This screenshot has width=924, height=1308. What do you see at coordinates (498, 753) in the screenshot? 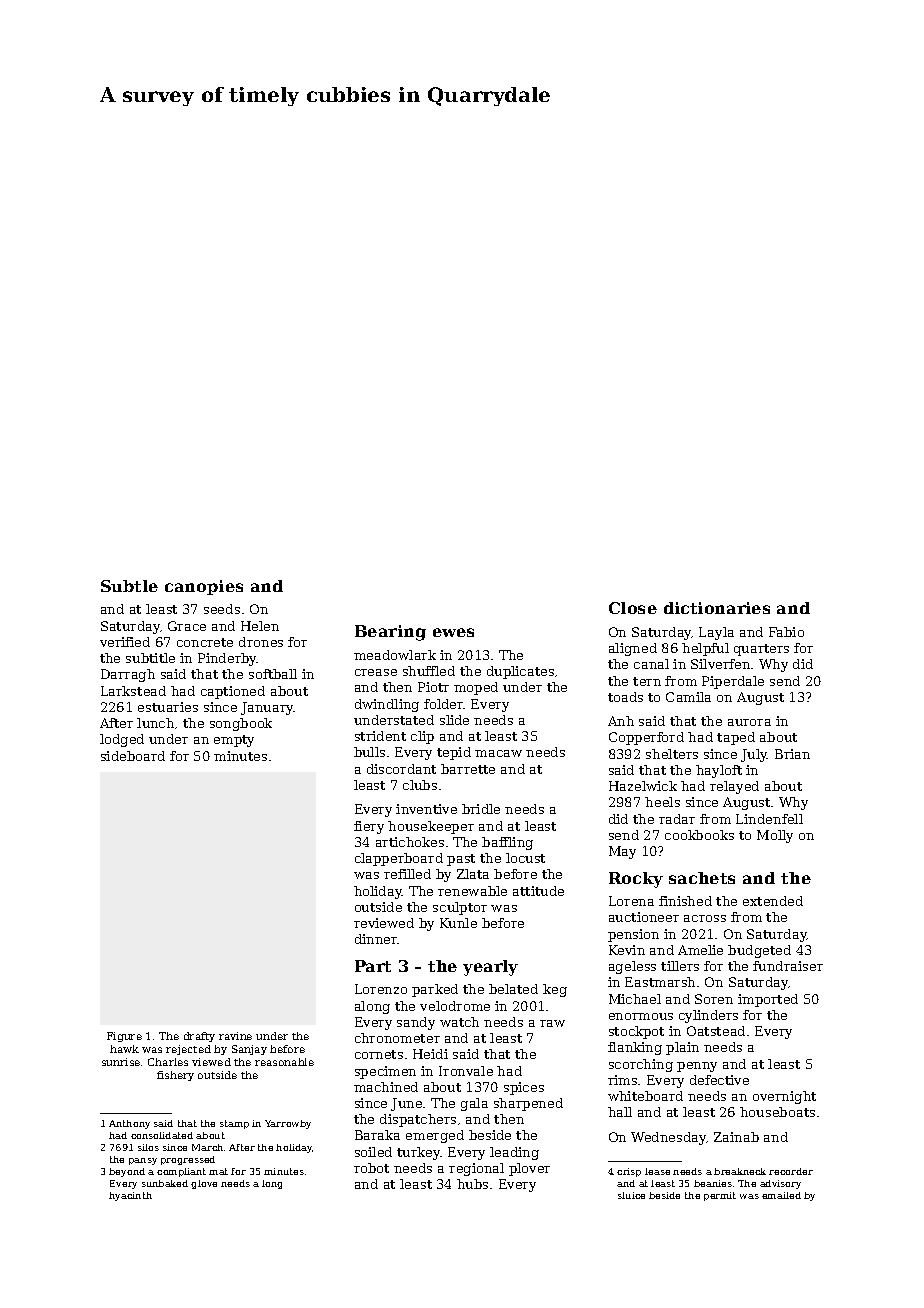
I see `macaw` at bounding box center [498, 753].
